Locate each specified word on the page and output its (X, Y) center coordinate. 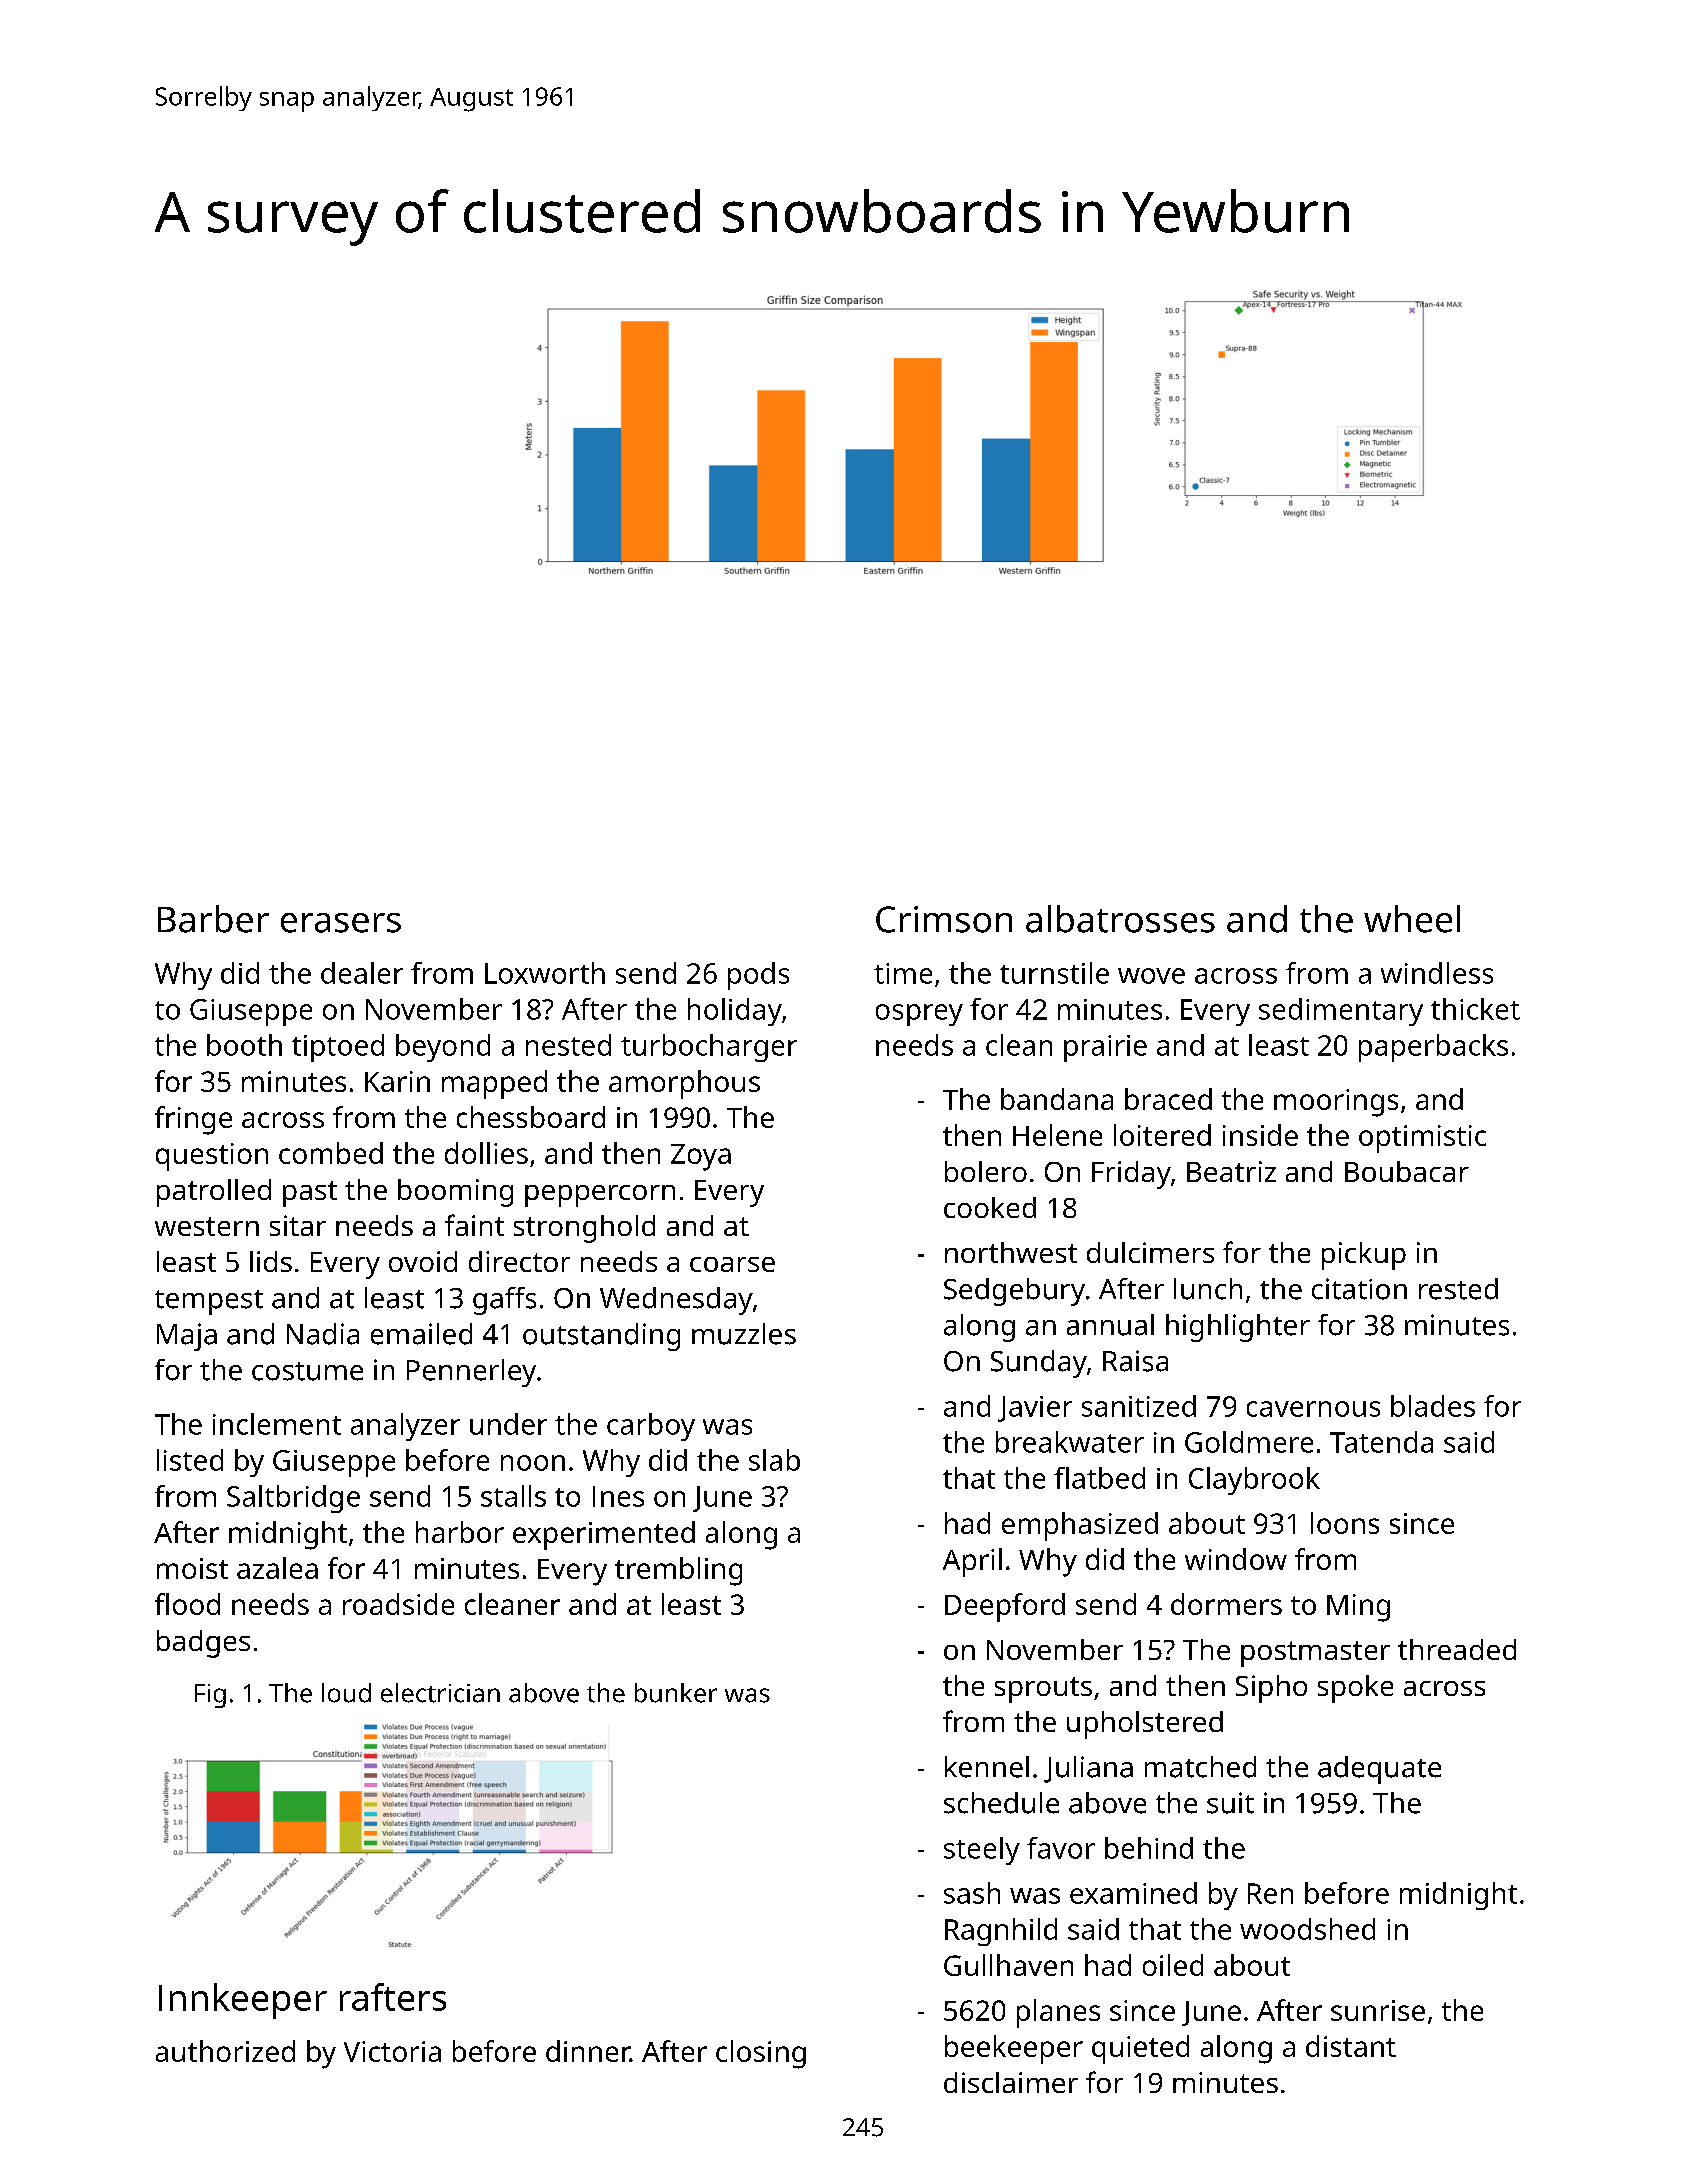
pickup (1364, 1256)
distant (1351, 2046)
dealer (362, 973)
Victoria (392, 2051)
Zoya (701, 1157)
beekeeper (1014, 2049)
